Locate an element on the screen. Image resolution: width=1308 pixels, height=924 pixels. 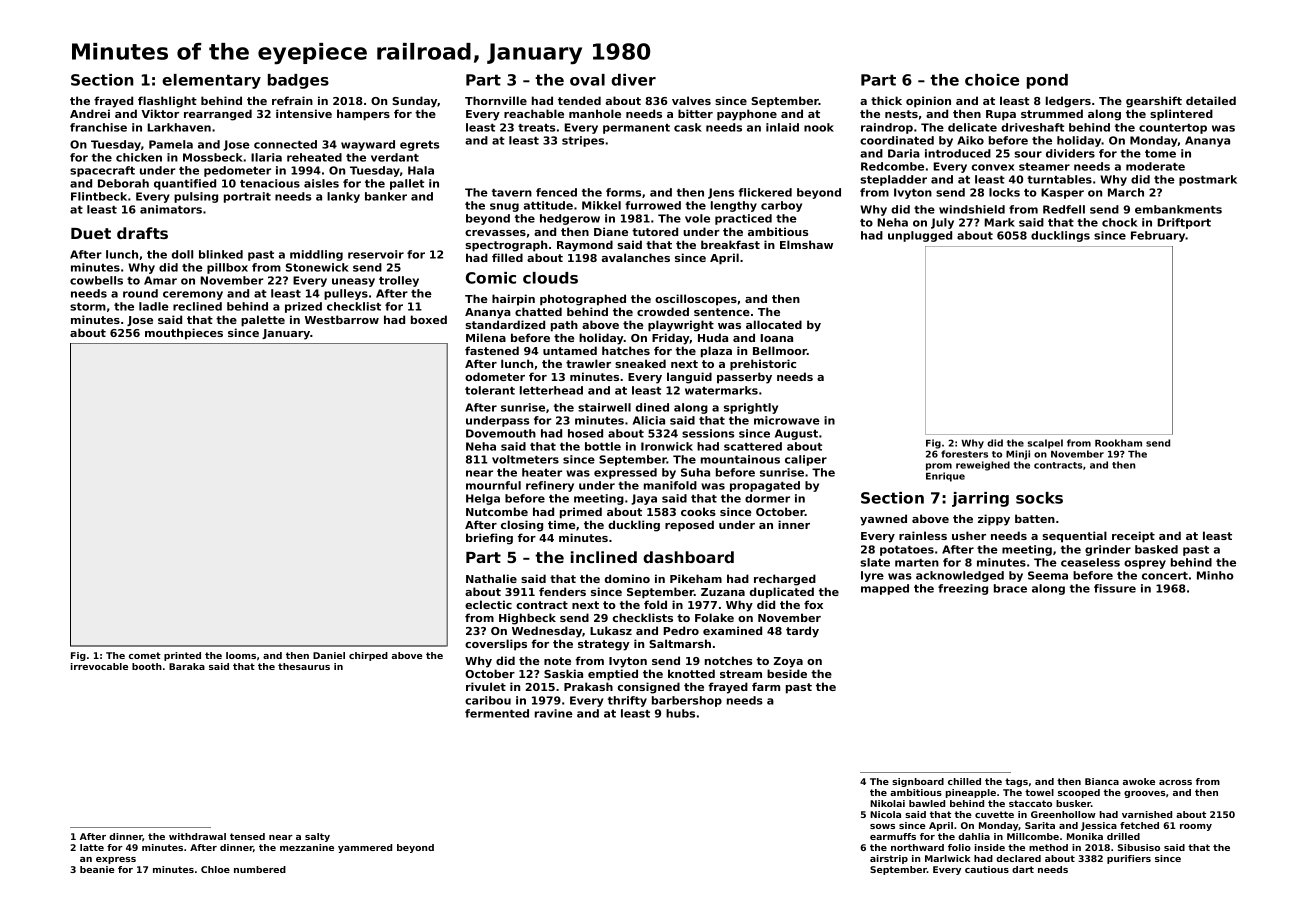
latte is located at coordinates (92, 847).
